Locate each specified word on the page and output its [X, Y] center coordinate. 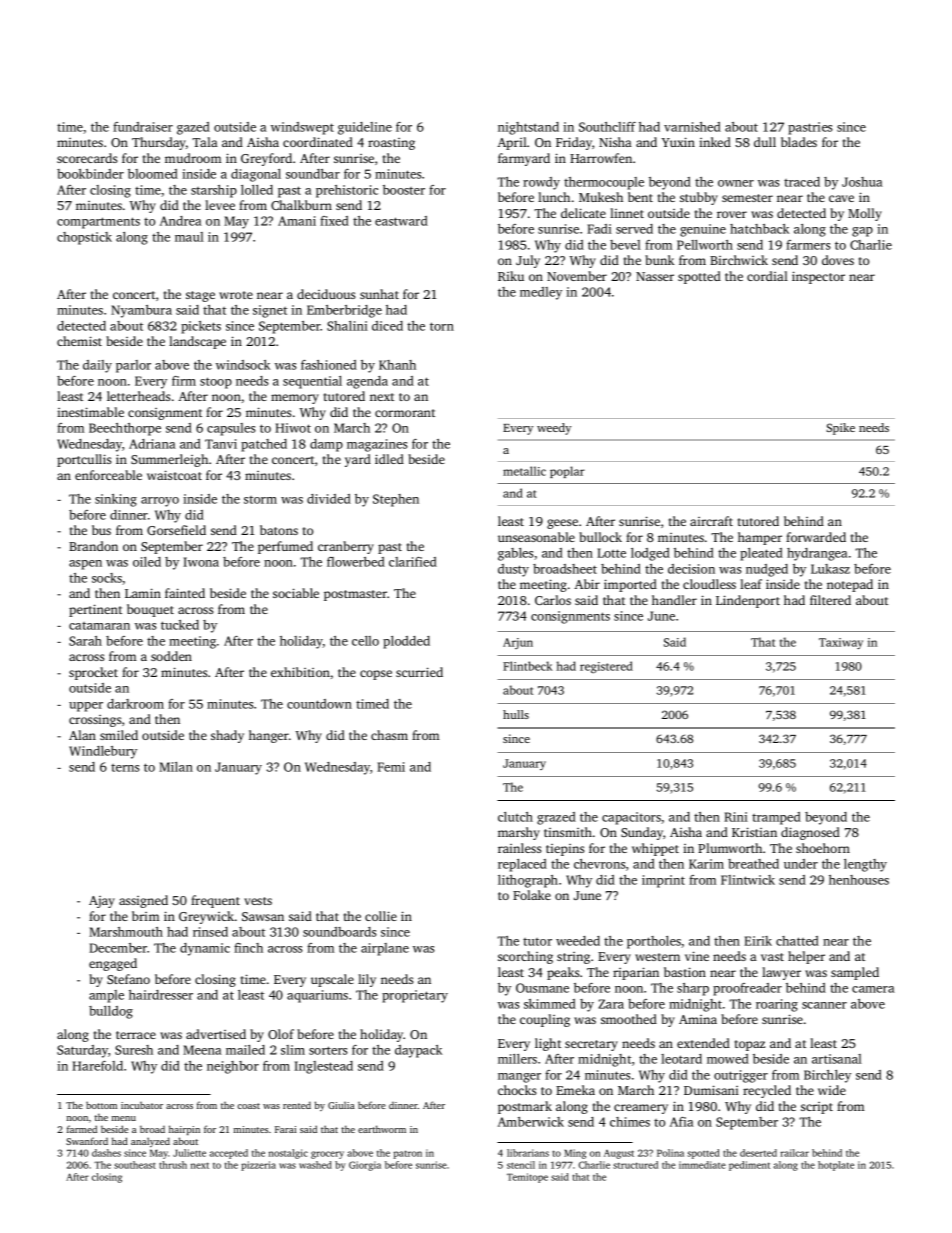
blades [799, 142]
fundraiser [143, 127]
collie [381, 916]
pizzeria [258, 1166]
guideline [365, 128]
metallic [524, 471]
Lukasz [830, 569]
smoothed [629, 1019]
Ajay [102, 902]
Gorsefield [176, 530]
